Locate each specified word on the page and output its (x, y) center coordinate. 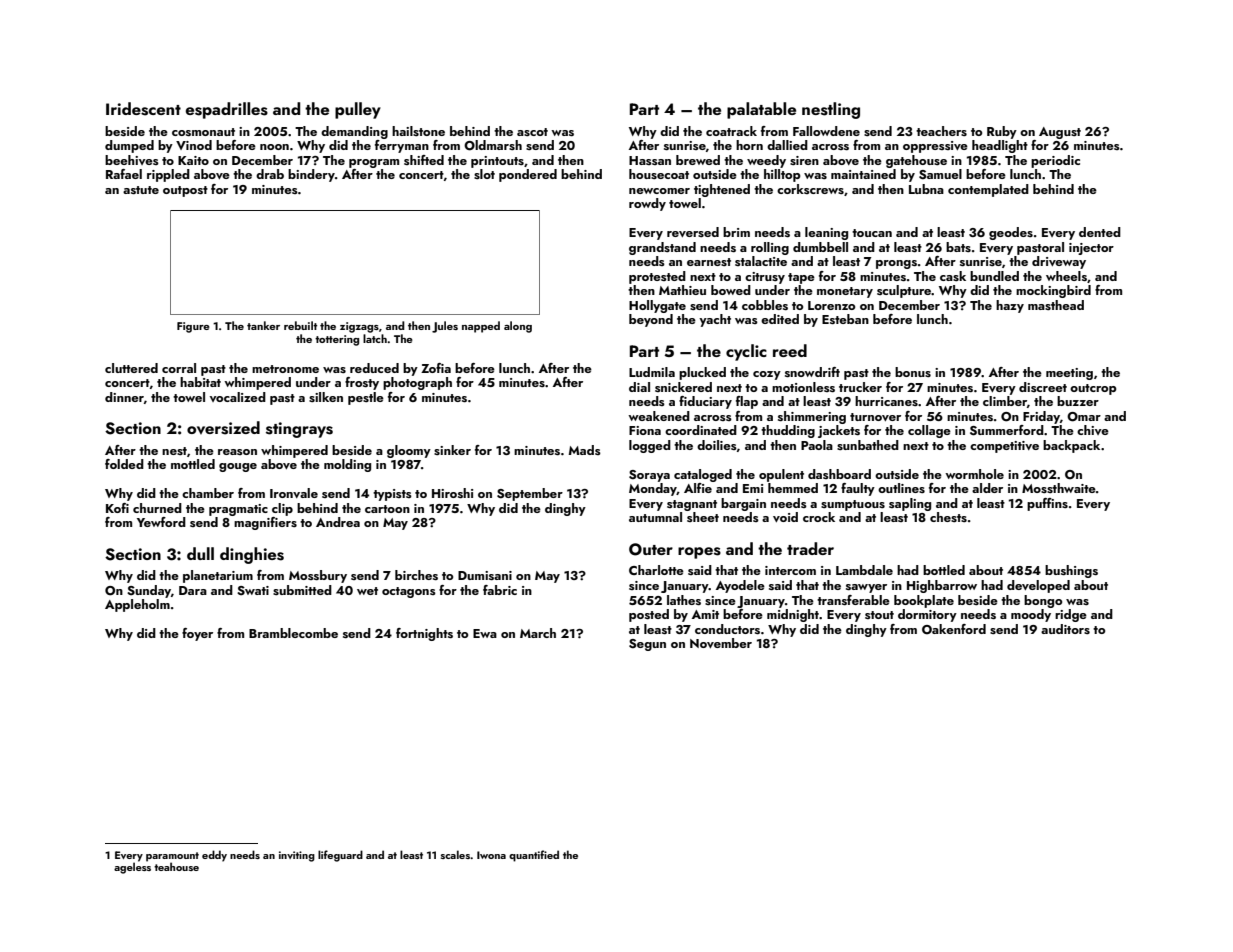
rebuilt (300, 325)
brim (736, 232)
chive (1093, 430)
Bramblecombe (293, 633)
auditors (1065, 629)
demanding (354, 132)
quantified (534, 856)
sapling (910, 504)
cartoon (387, 509)
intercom (790, 570)
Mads (584, 450)
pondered (528, 175)
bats (958, 247)
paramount (172, 857)
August (1060, 133)
